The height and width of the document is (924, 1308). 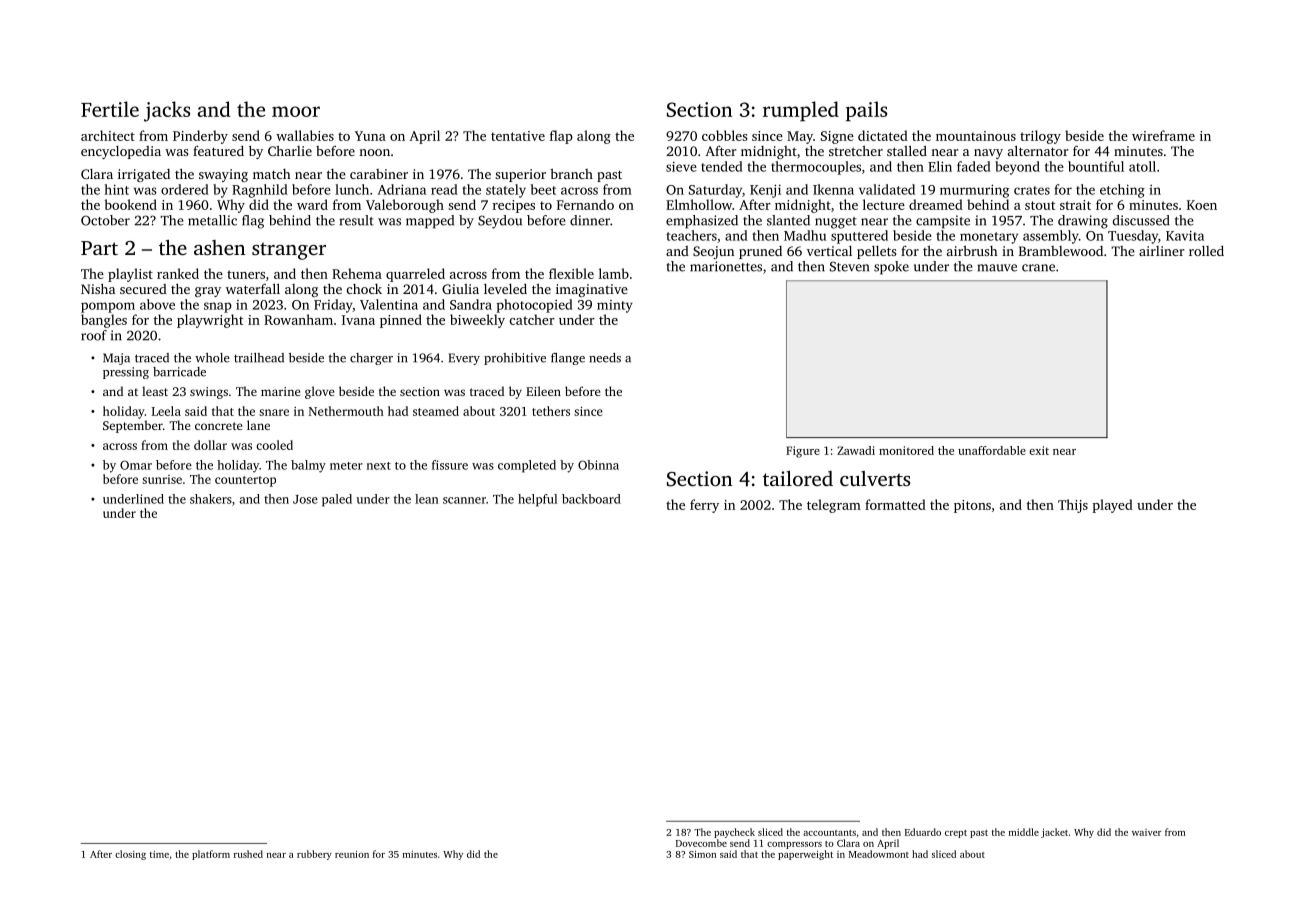 I want to click on Elmhollow, so click(x=699, y=204).
